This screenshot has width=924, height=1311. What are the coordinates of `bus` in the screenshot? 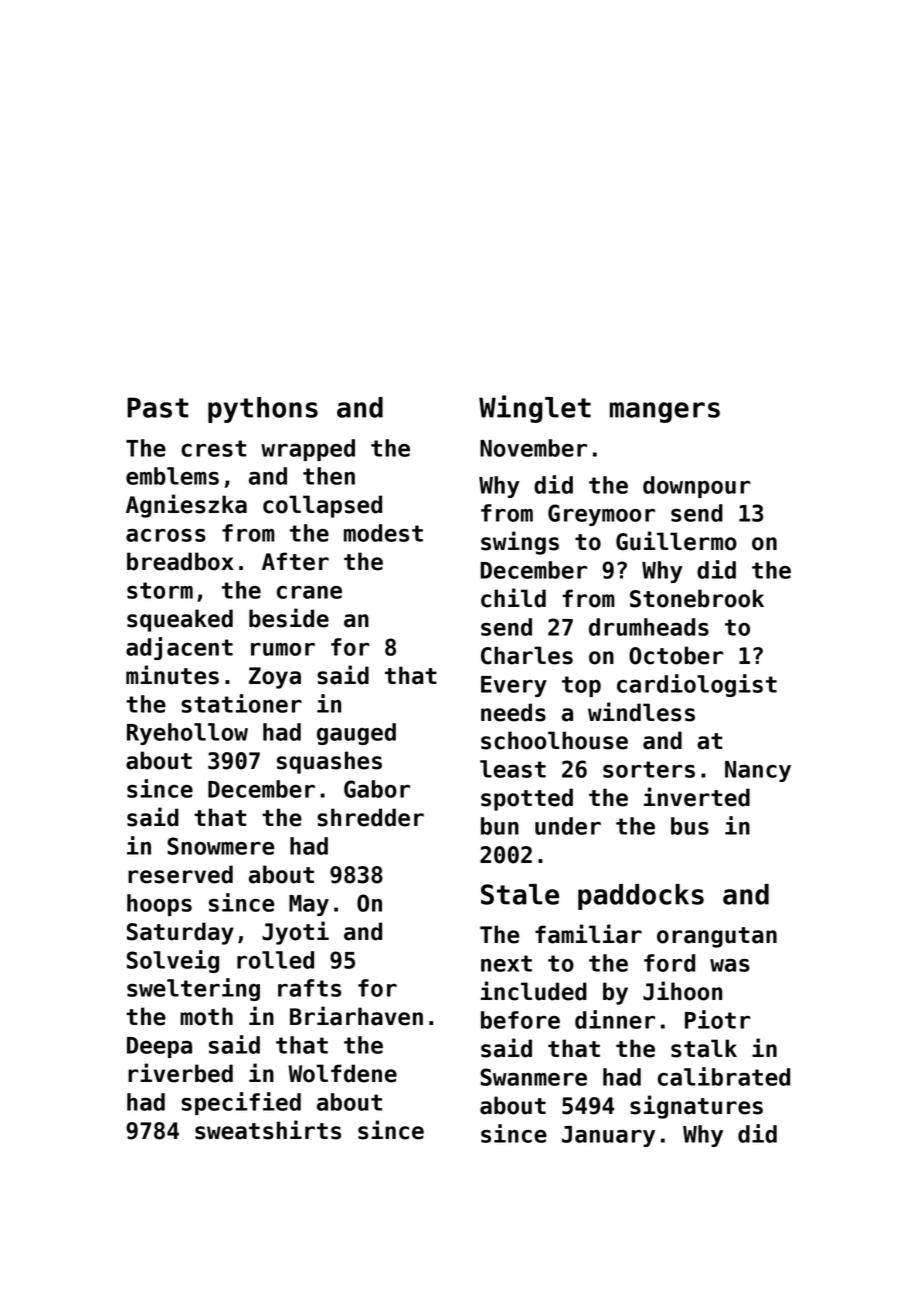 It's located at (690, 826).
